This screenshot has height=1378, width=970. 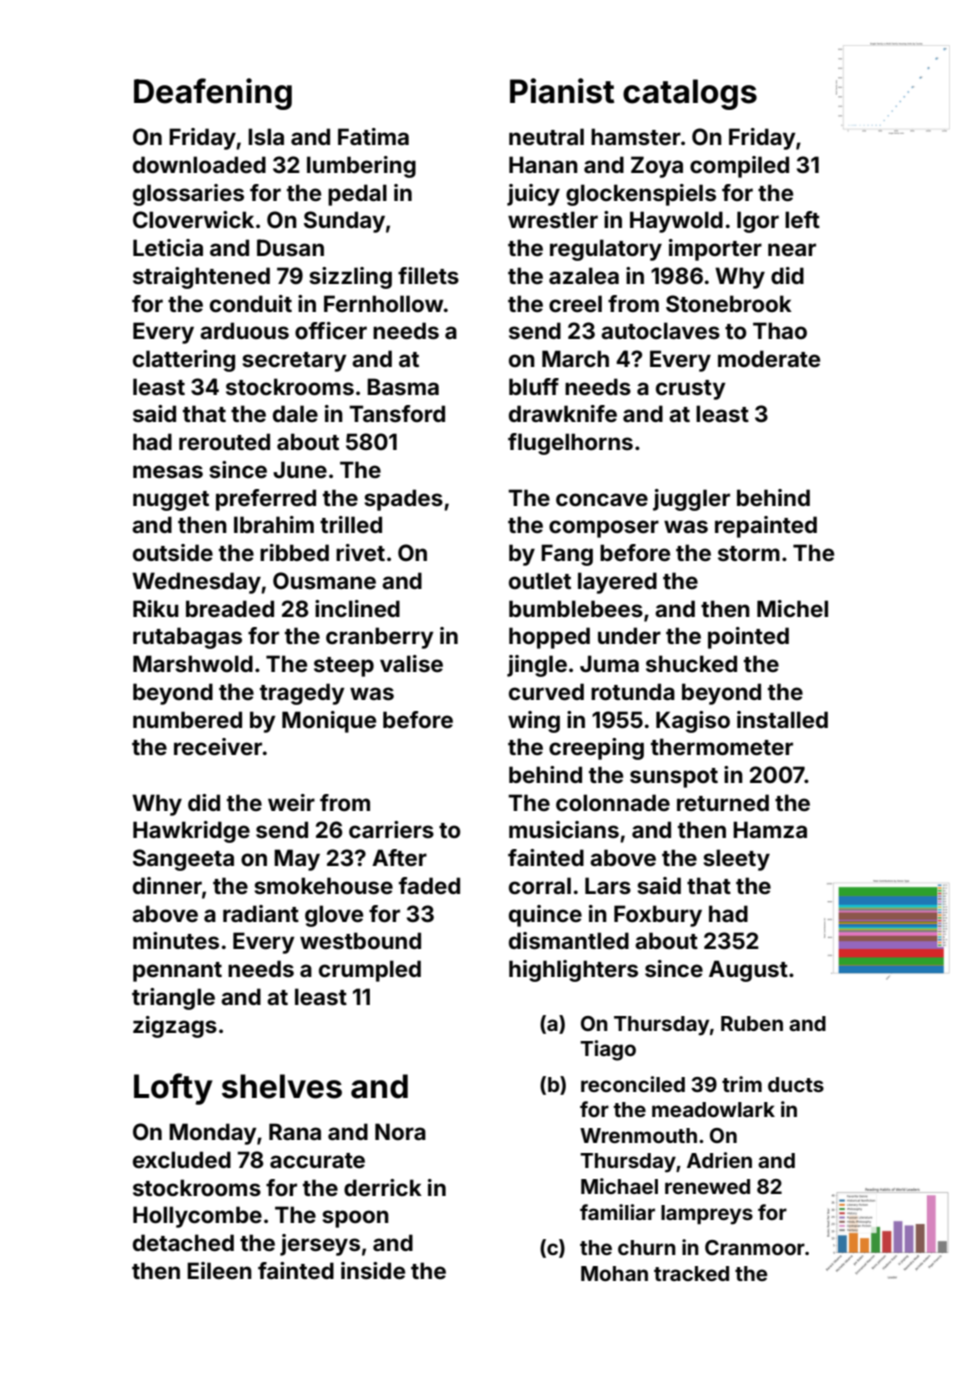 What do you see at coordinates (736, 860) in the screenshot?
I see `sleety` at bounding box center [736, 860].
